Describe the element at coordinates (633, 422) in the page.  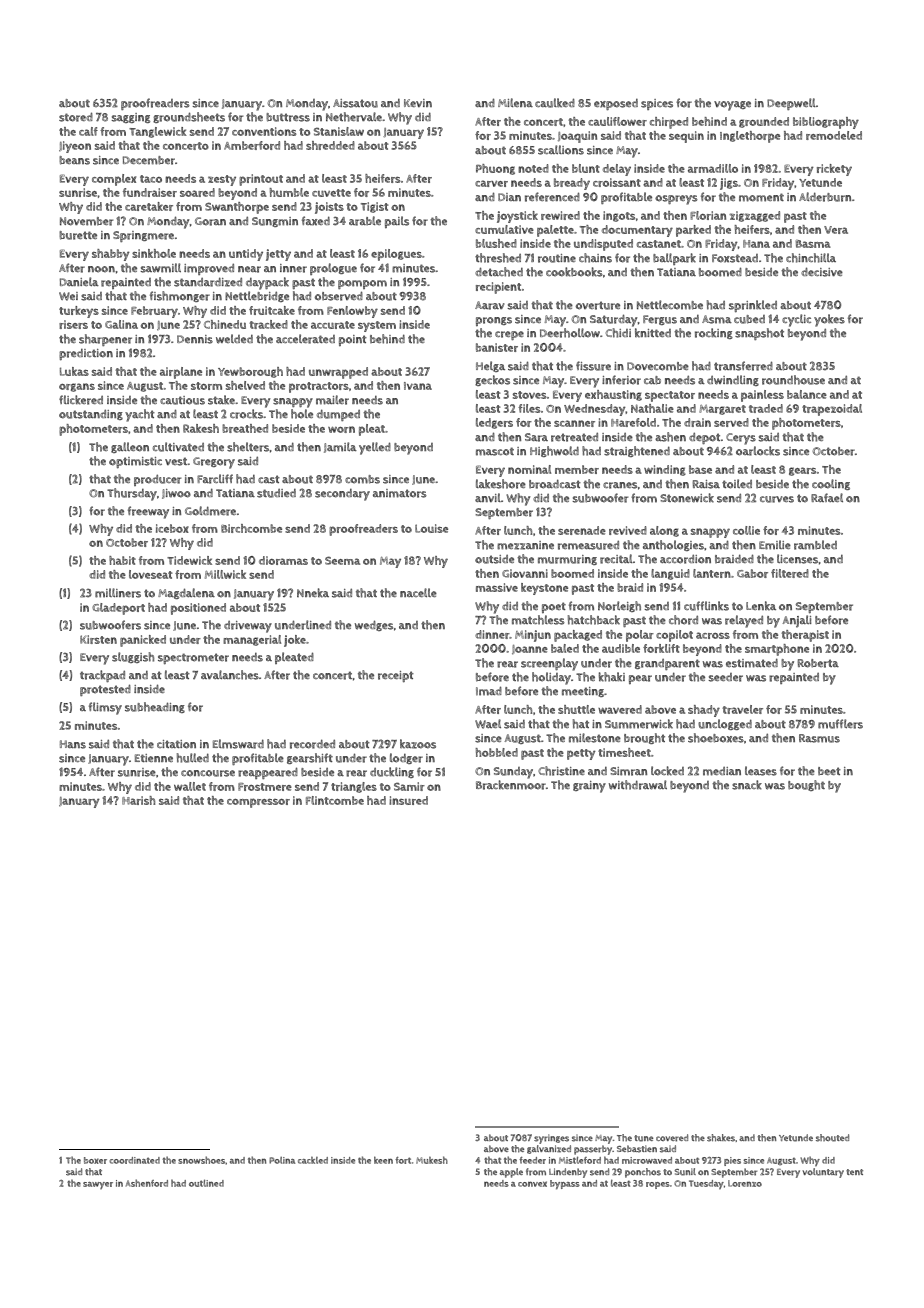
I see `Harefold` at that location.
